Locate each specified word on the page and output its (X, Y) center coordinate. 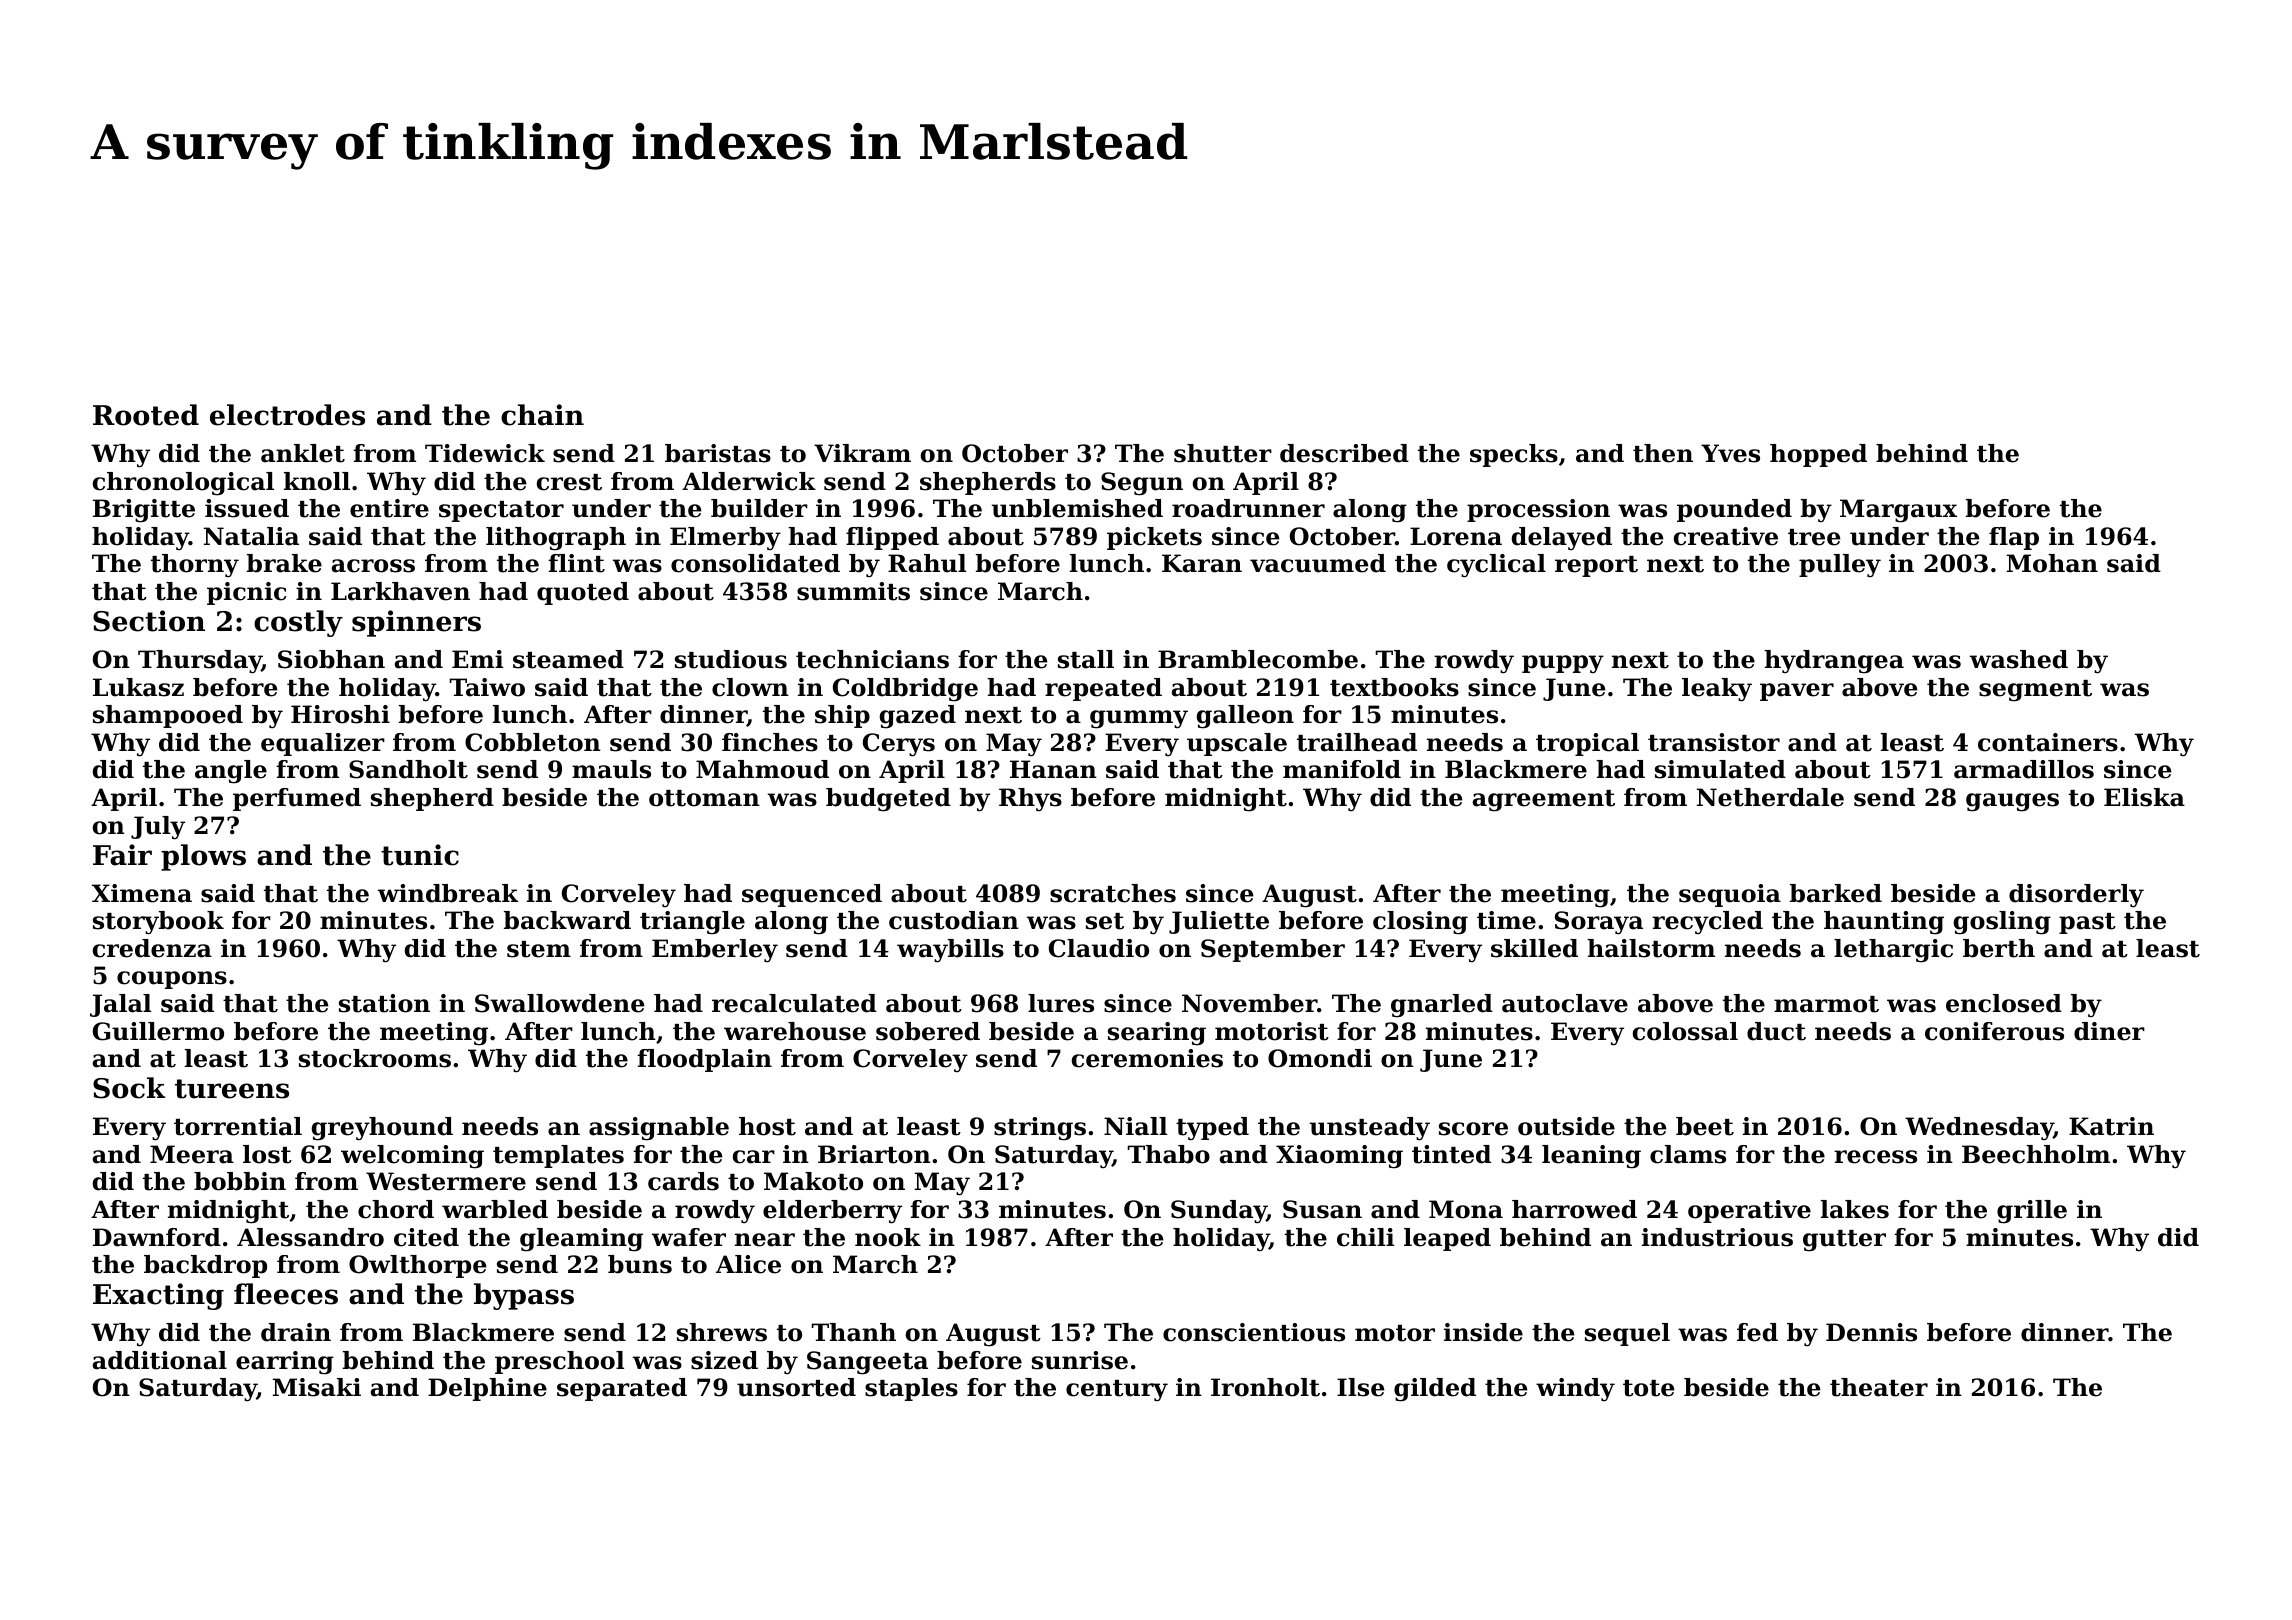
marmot (1826, 1004)
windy (1575, 1389)
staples (911, 1389)
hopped (1818, 455)
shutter (1223, 453)
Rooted (146, 415)
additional (160, 1360)
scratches (1113, 893)
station (384, 1003)
